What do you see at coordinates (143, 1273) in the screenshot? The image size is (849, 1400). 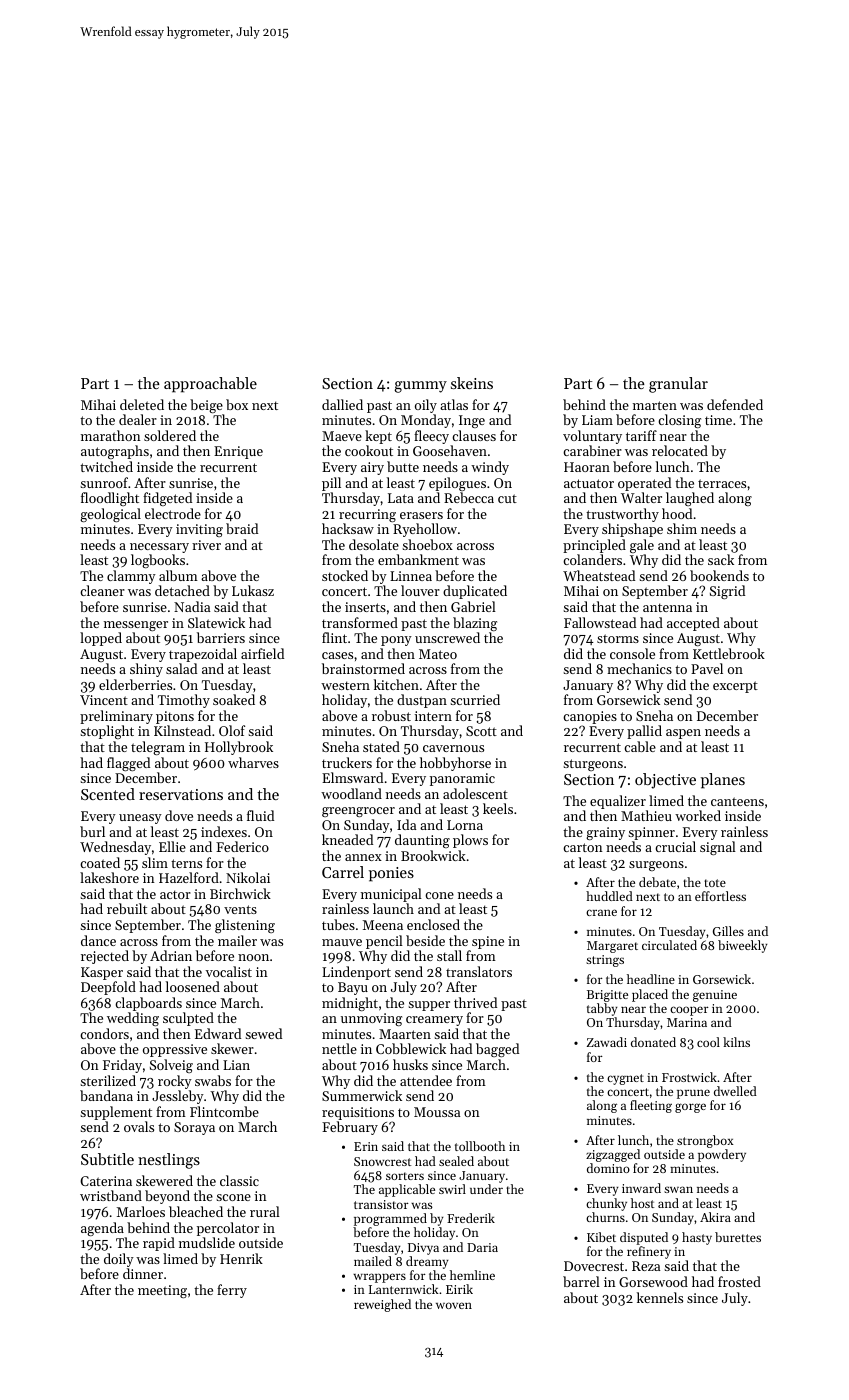 I see `dinner` at bounding box center [143, 1273].
